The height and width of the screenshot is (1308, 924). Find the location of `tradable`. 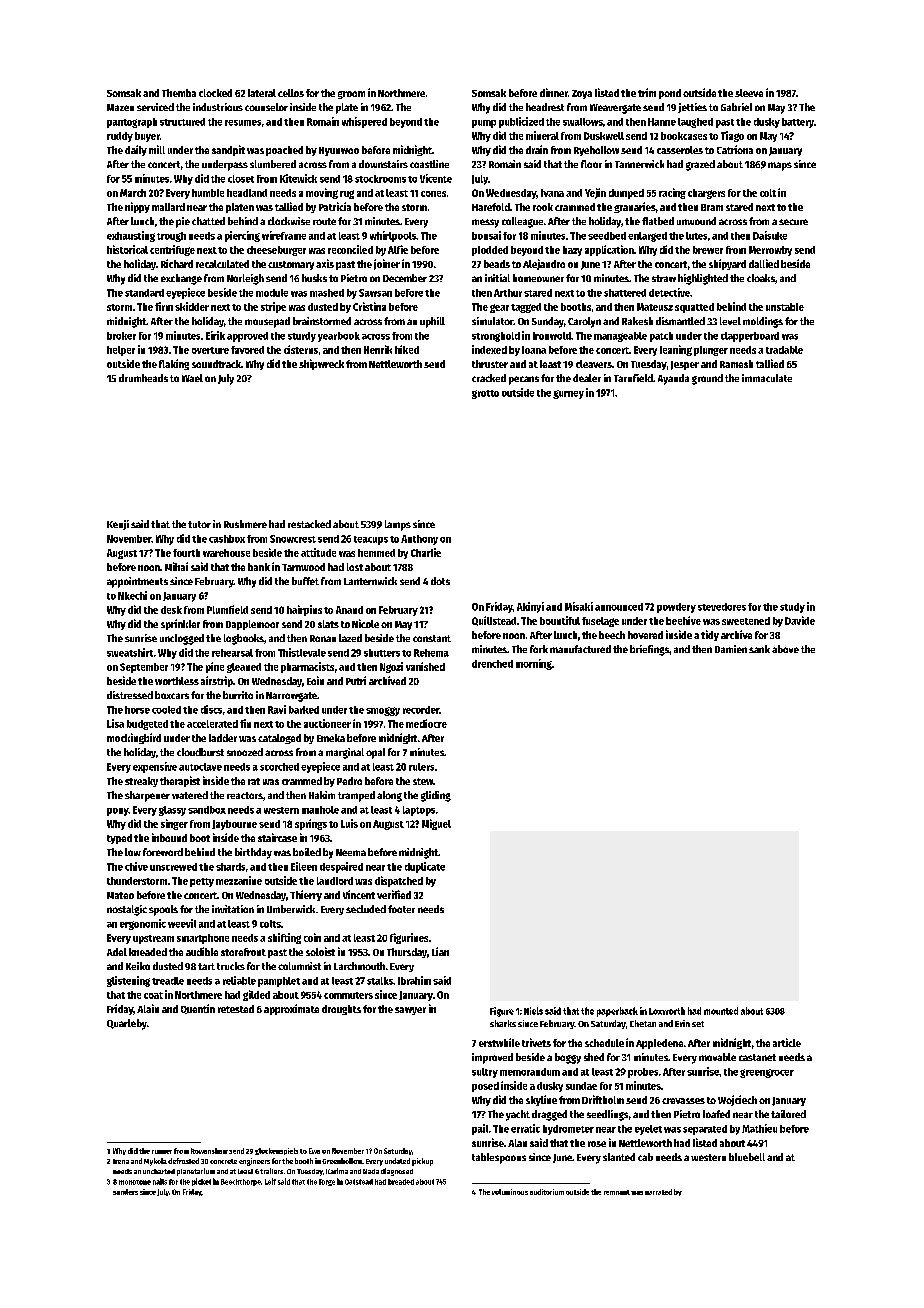

tradable is located at coordinates (784, 350).
